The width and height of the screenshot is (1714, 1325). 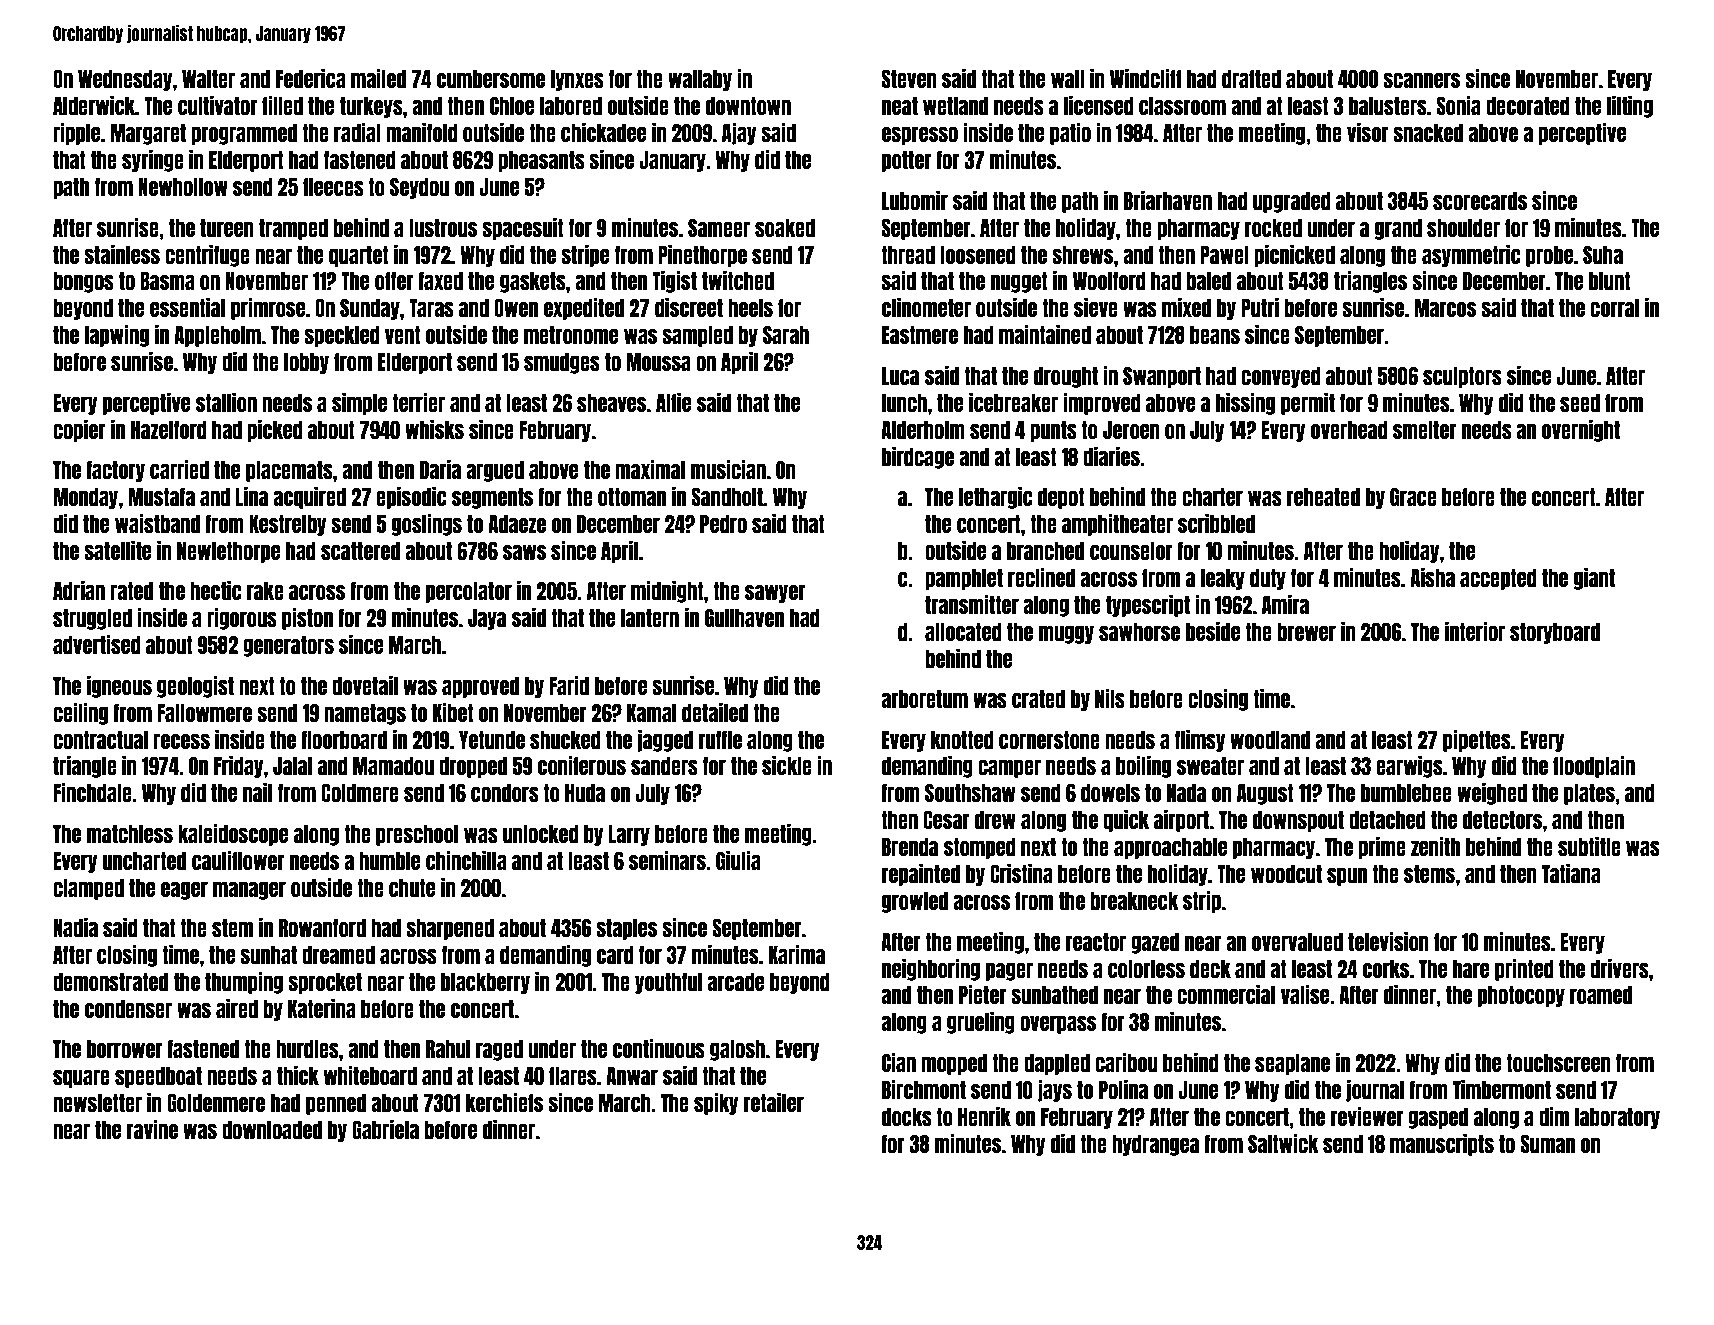 What do you see at coordinates (1283, 1143) in the screenshot?
I see `Saltwick` at bounding box center [1283, 1143].
